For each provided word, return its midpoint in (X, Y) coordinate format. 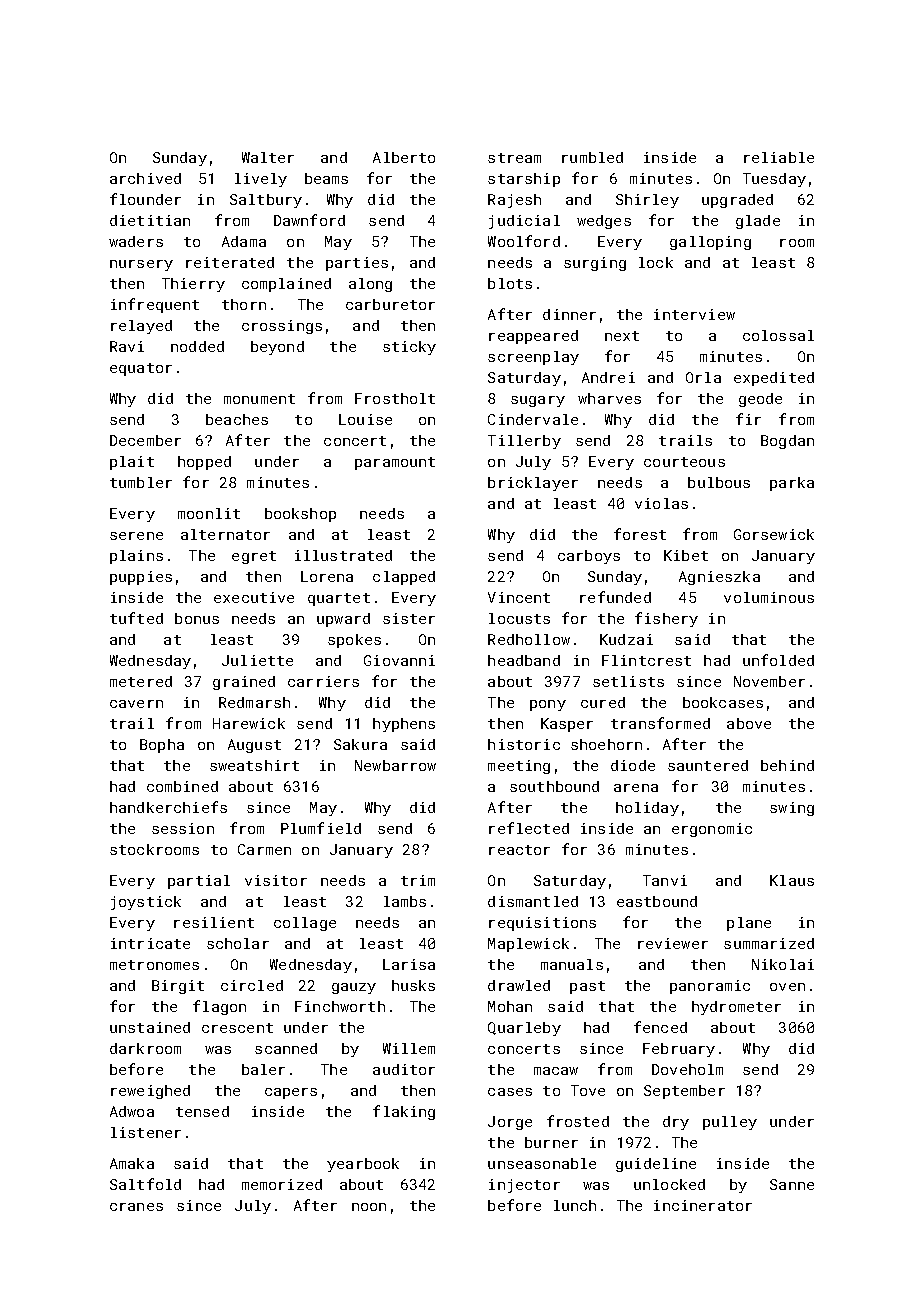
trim (418, 880)
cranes (136, 1207)
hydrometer (736, 1008)
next (622, 336)
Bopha (162, 746)
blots (510, 283)
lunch (575, 1205)
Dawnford (309, 220)
